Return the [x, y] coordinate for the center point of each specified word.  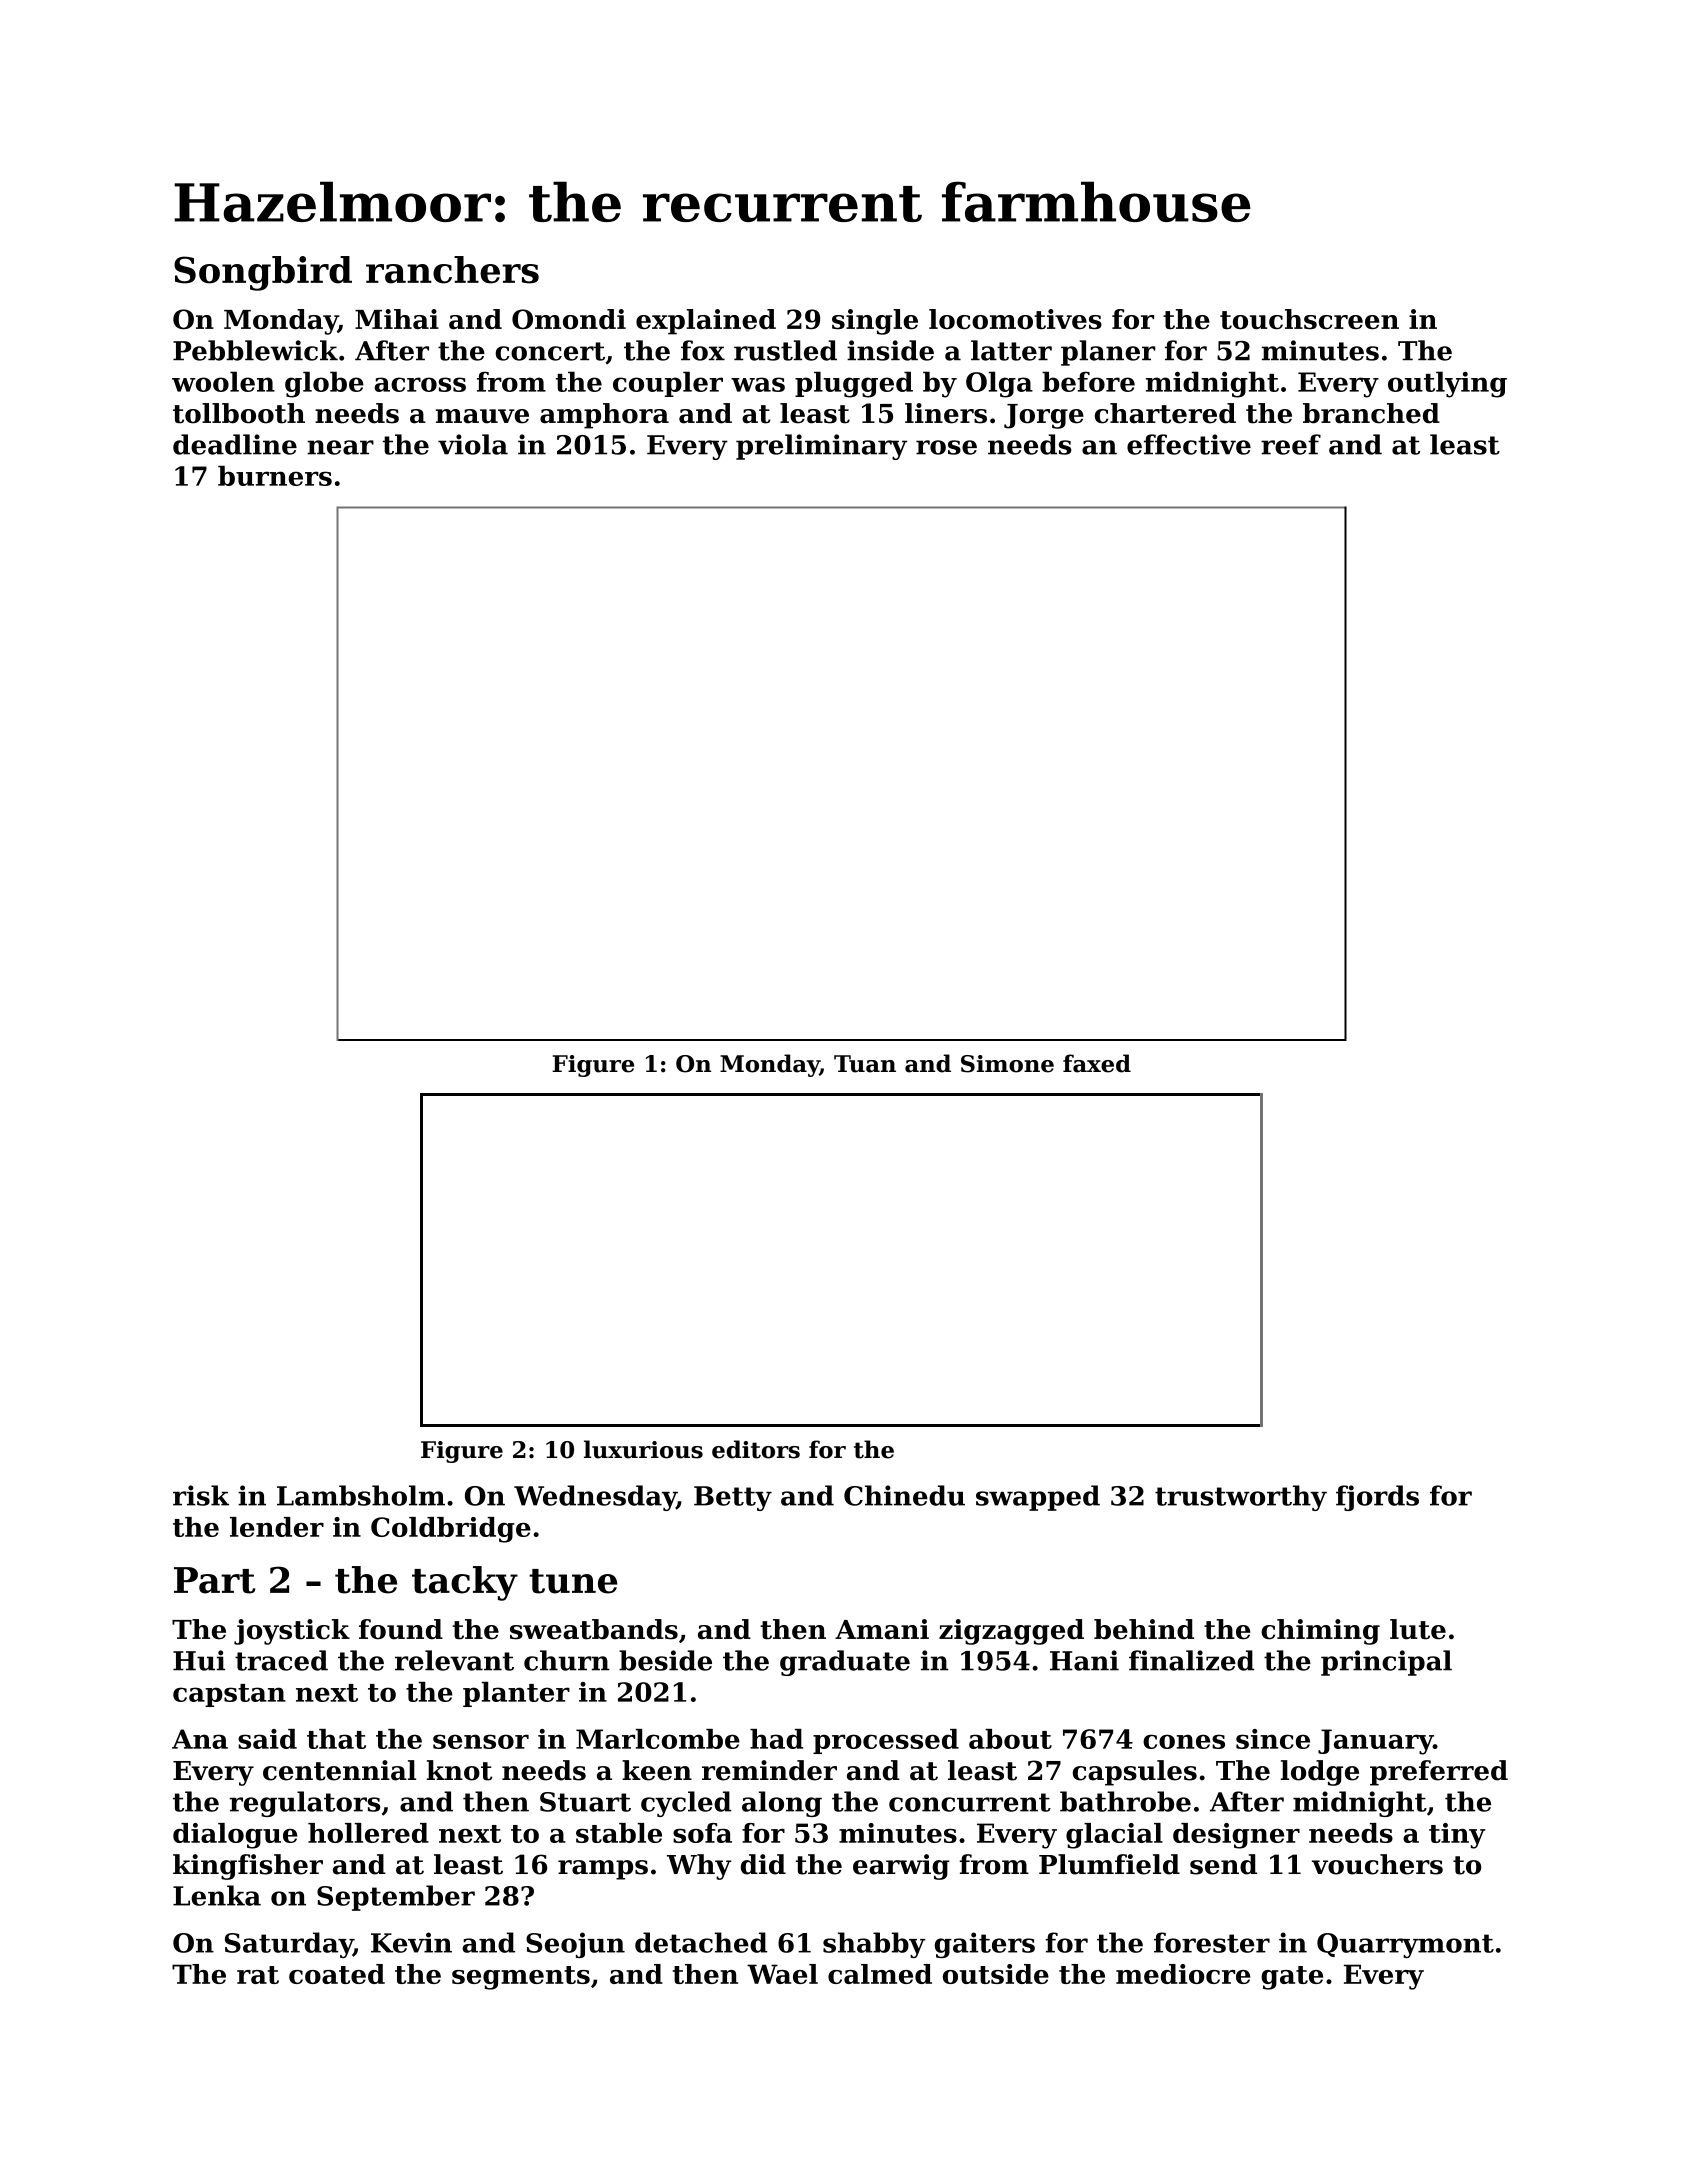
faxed [1097, 1063]
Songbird [263, 273]
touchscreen [1309, 319]
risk [201, 1495]
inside [890, 350]
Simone [1007, 1064]
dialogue [235, 1836]
